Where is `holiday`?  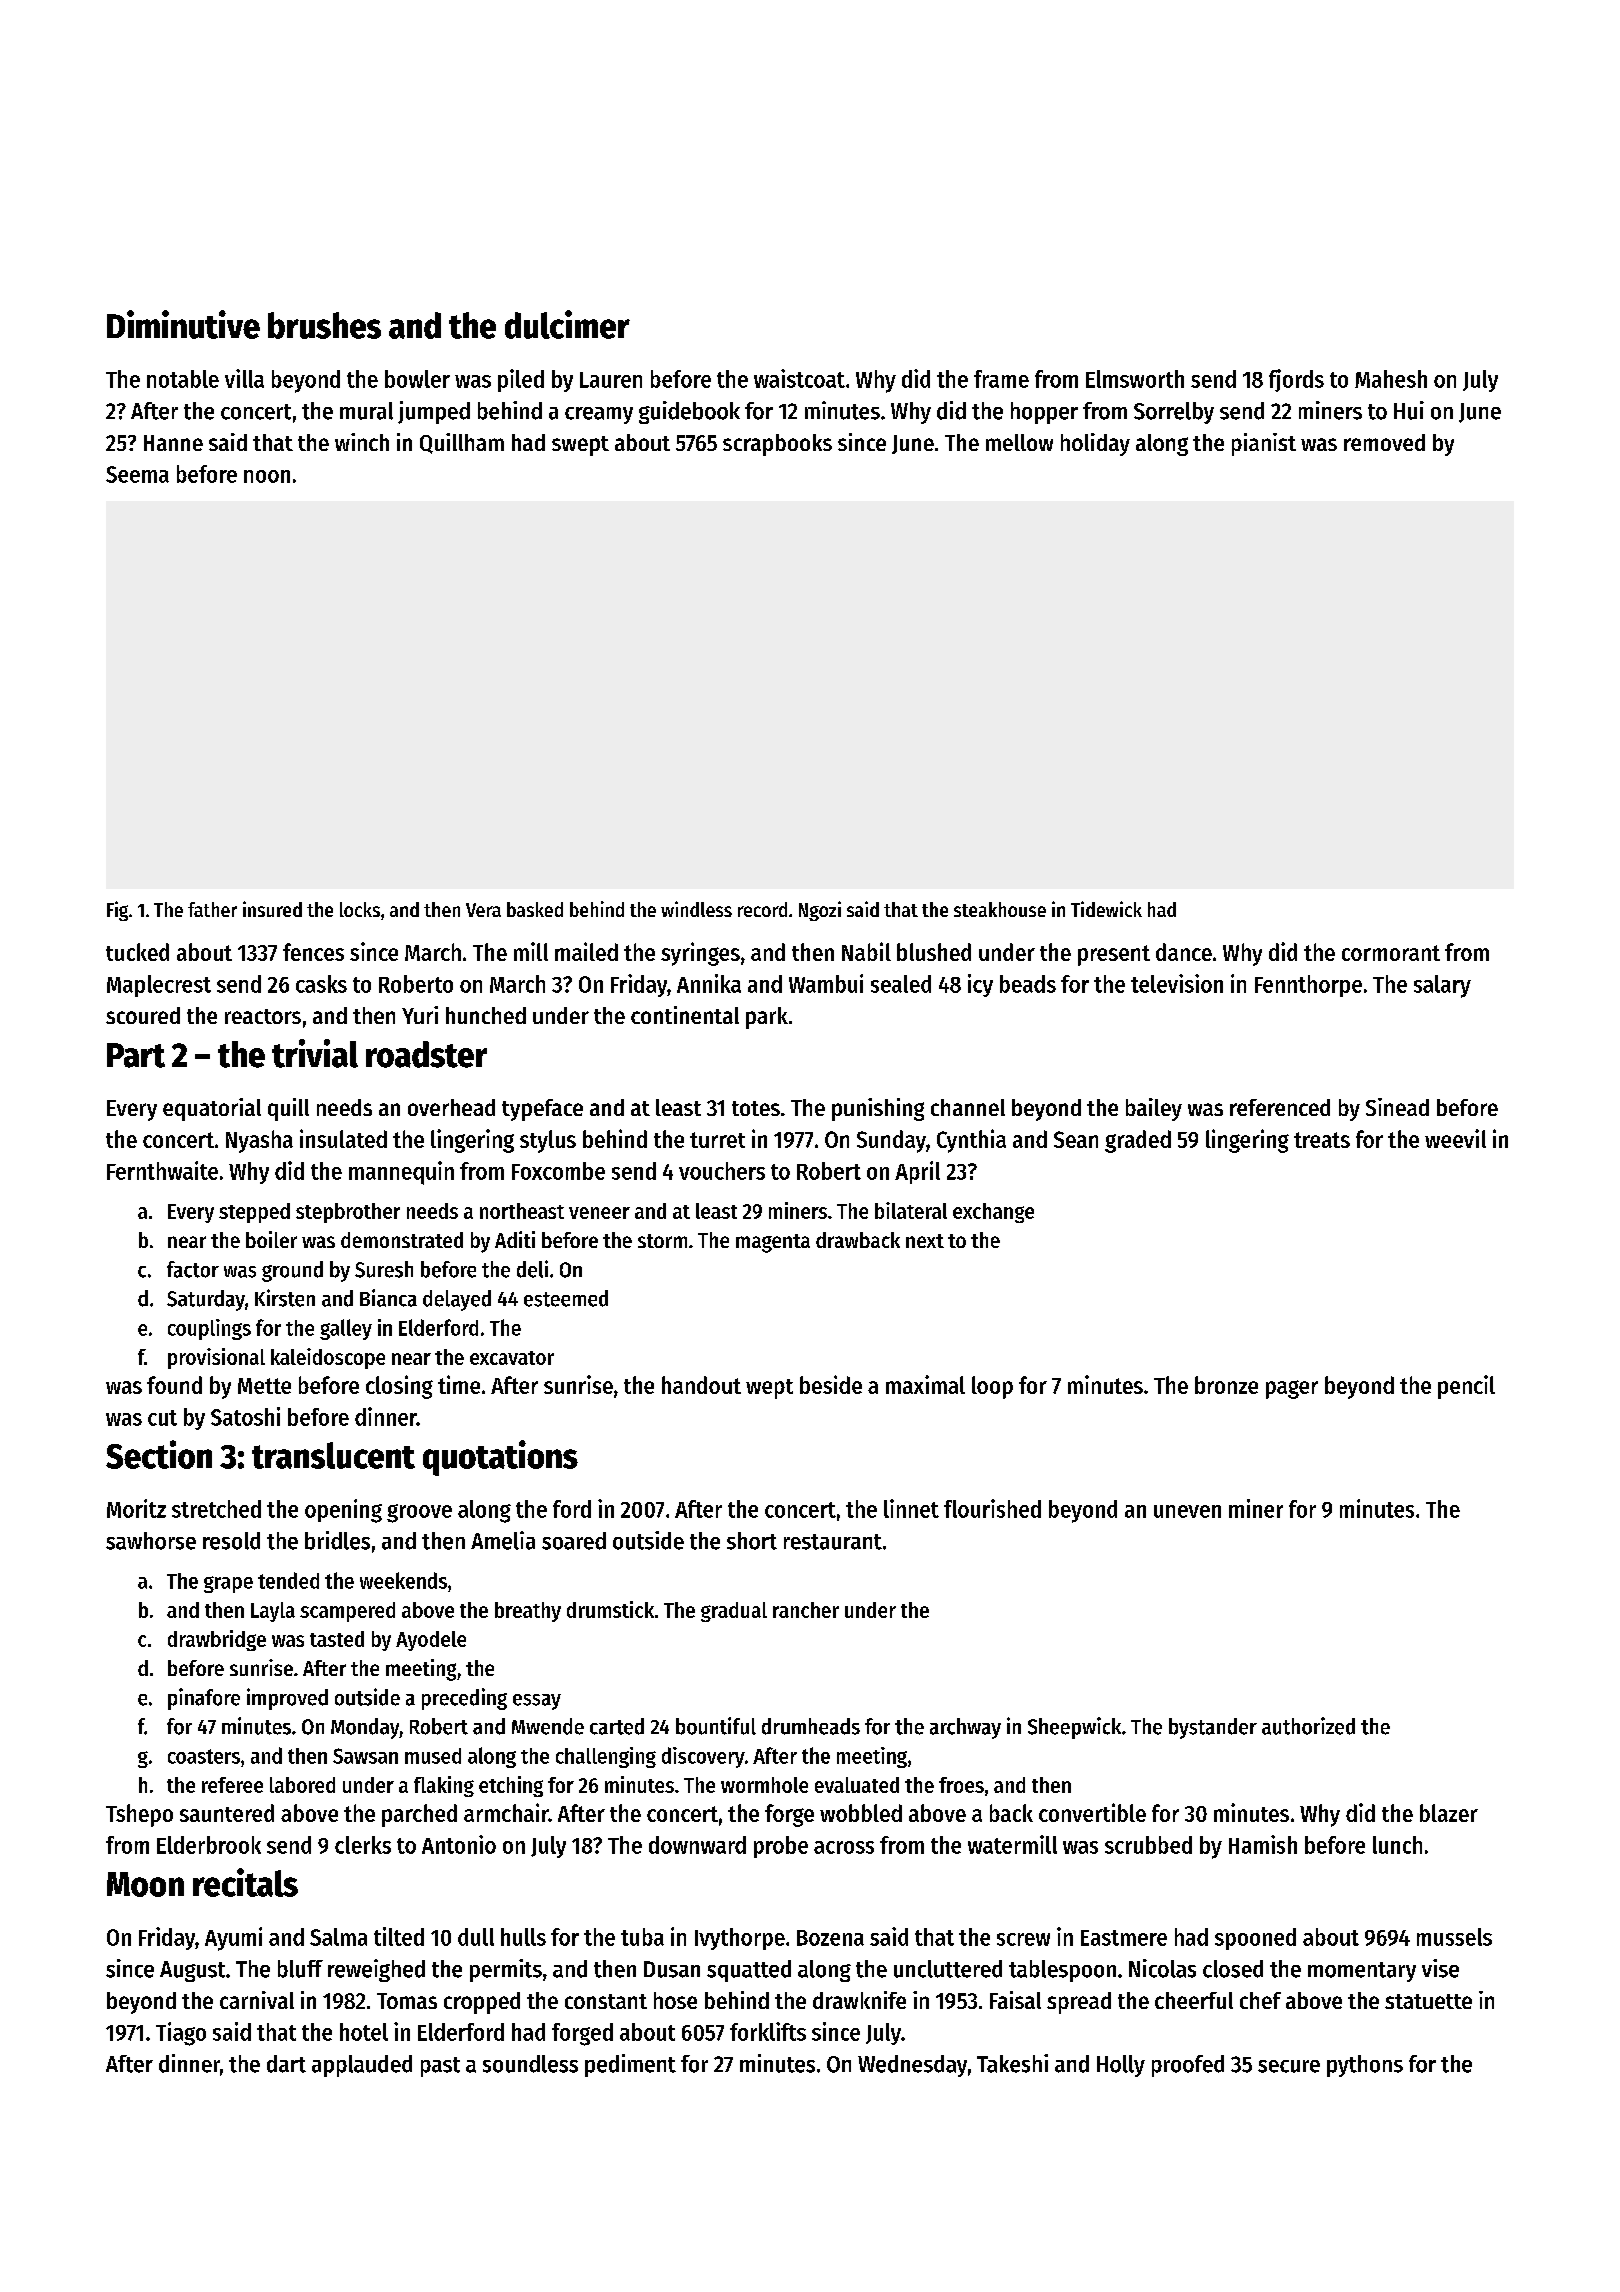
holiday is located at coordinates (1095, 444).
